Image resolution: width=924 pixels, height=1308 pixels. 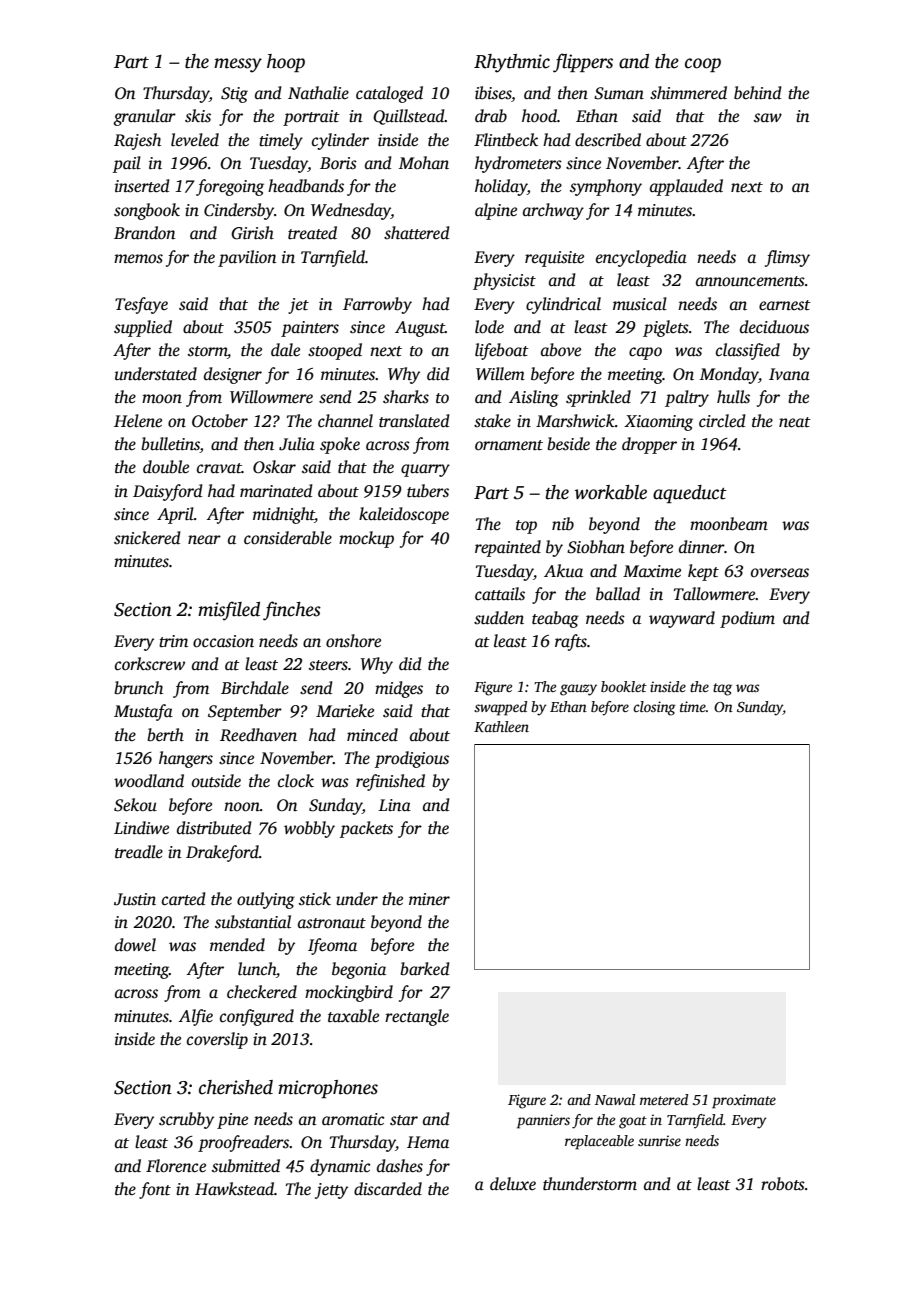 What do you see at coordinates (238, 65) in the screenshot?
I see `messy` at bounding box center [238, 65].
